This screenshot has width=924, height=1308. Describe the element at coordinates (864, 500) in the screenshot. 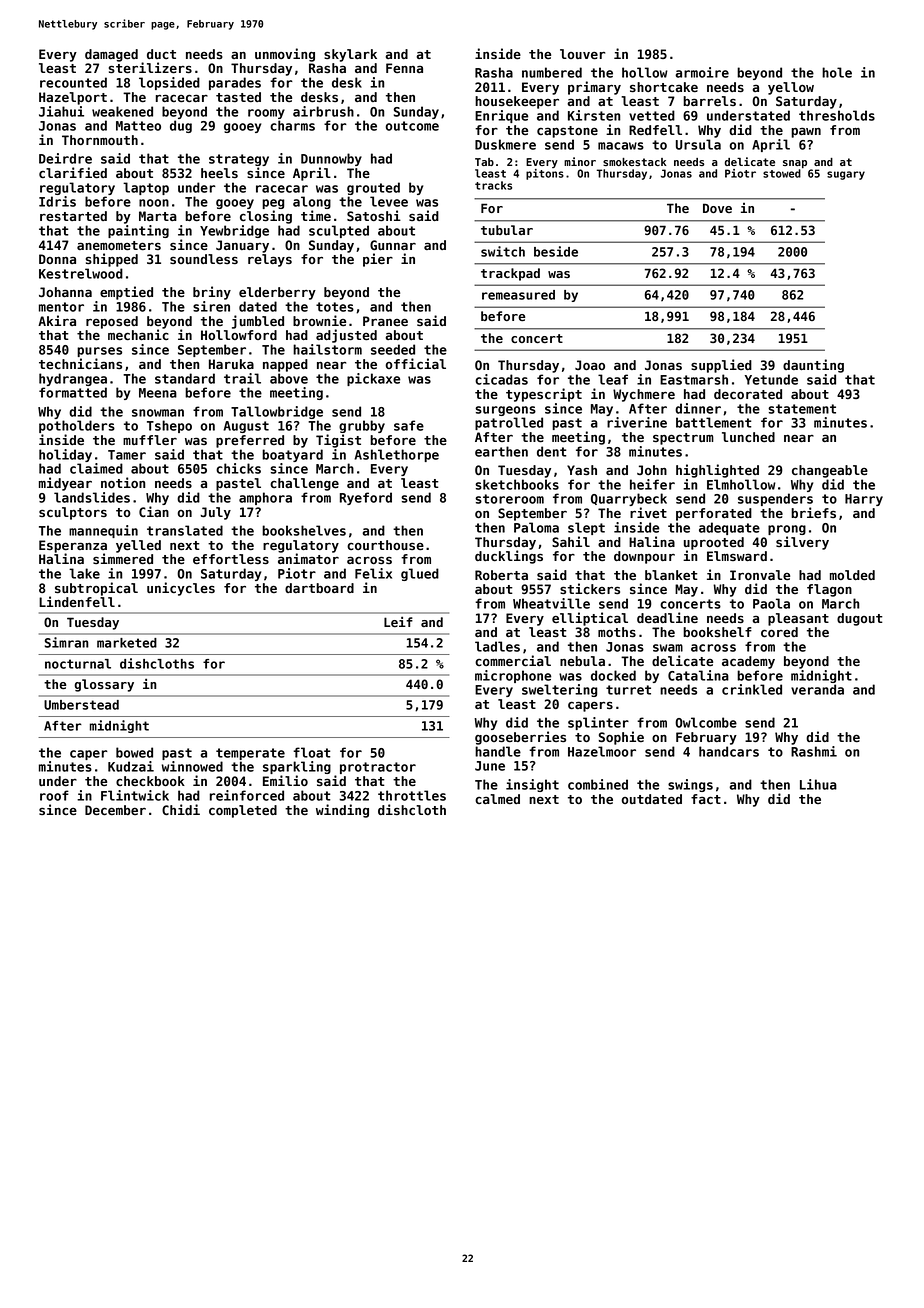

I see `Harry` at that location.
